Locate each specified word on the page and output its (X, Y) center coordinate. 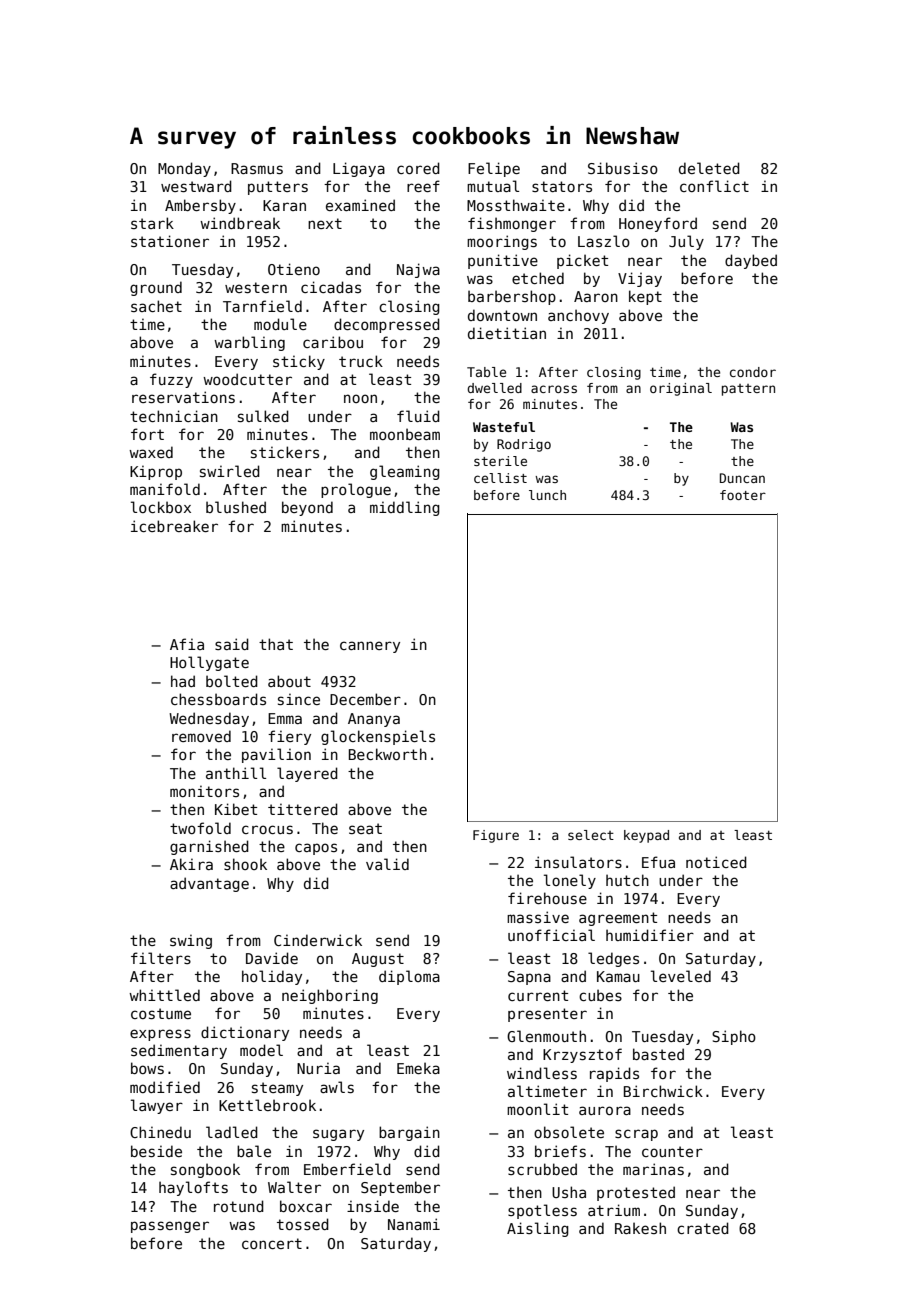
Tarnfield (262, 306)
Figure (496, 836)
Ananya (374, 720)
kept (645, 297)
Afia (187, 644)
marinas (653, 1169)
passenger (170, 1227)
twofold (200, 828)
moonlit (537, 1109)
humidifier (650, 935)
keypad (646, 836)
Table (486, 372)
